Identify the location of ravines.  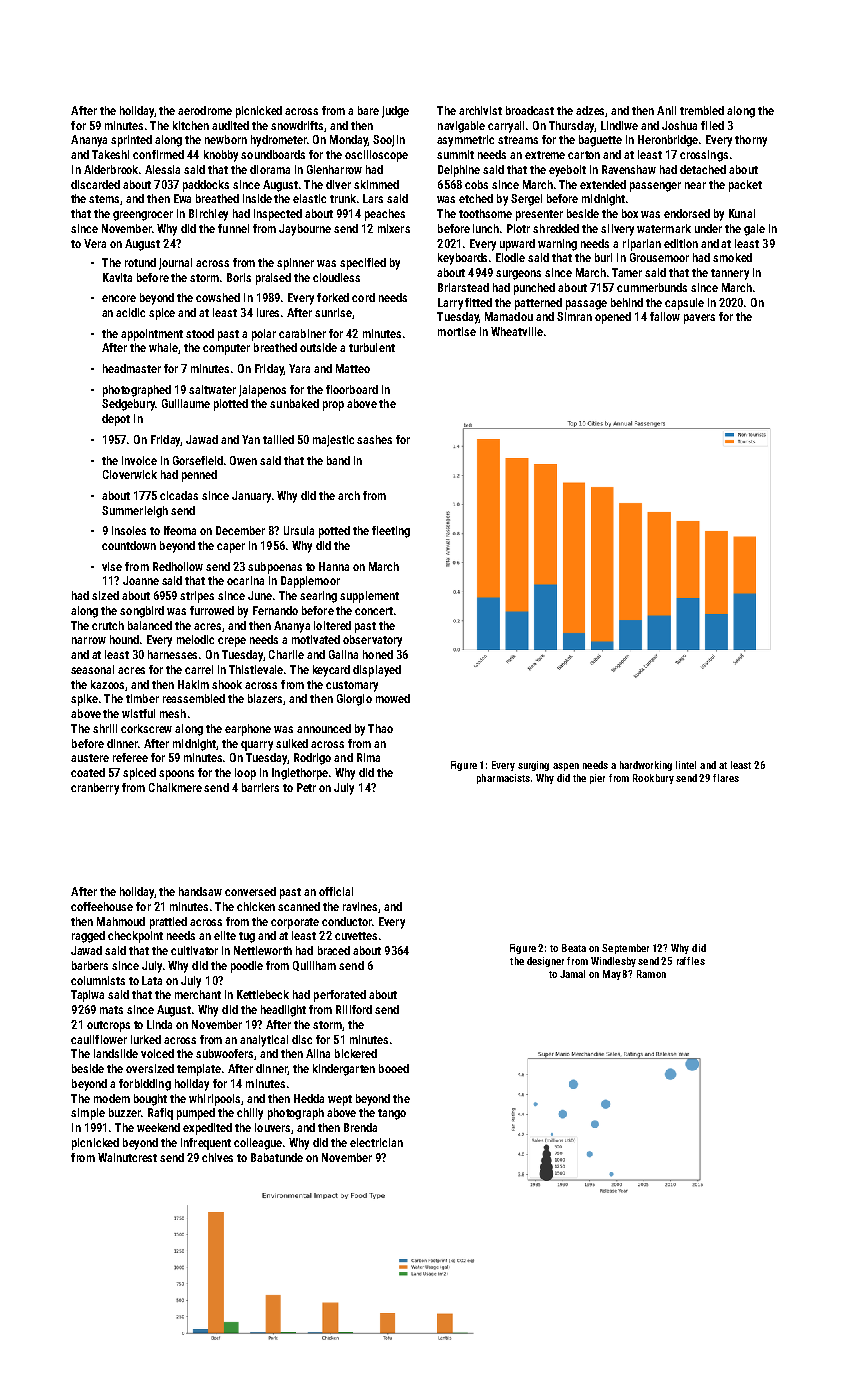
(360, 906).
